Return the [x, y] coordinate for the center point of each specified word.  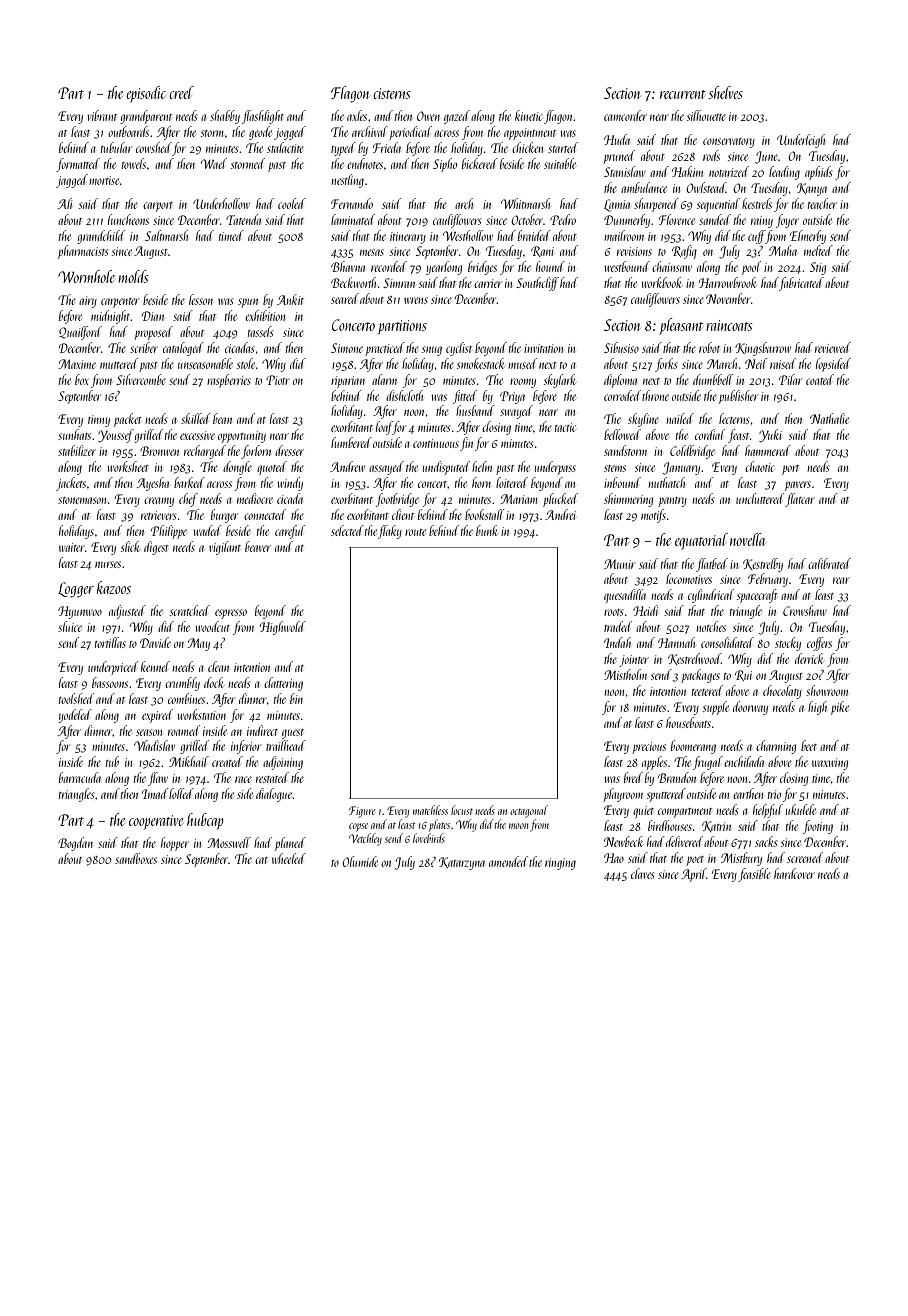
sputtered [666, 795]
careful [290, 532]
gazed [457, 117]
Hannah [676, 642]
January [681, 468]
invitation [543, 348]
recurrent [683, 94]
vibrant [102, 115]
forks [666, 365]
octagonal [529, 811]
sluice [70, 626]
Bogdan [75, 844]
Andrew [347, 466]
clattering [283, 684]
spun [248, 303]
